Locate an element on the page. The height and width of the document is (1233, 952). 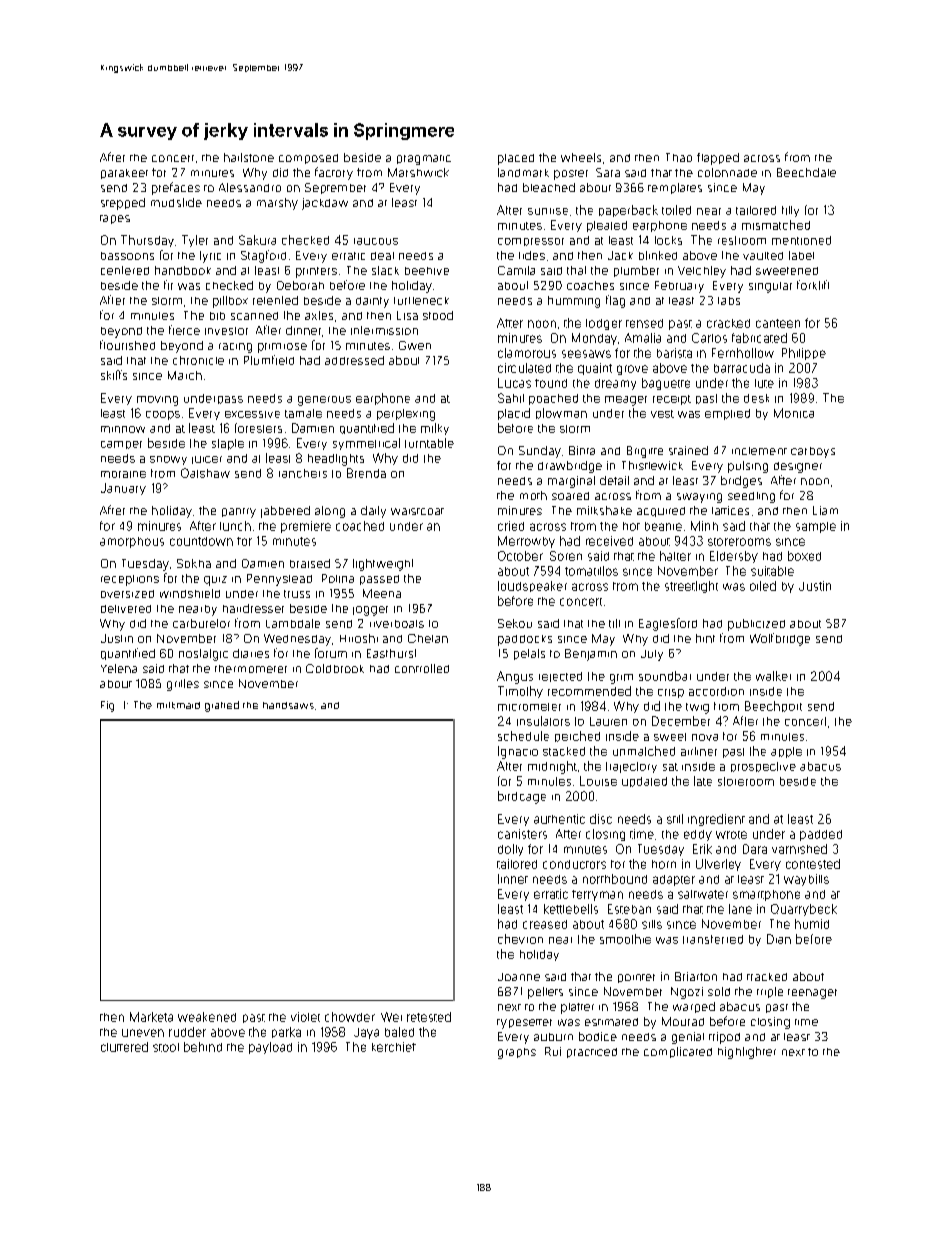
Oatshaw is located at coordinates (205, 473).
